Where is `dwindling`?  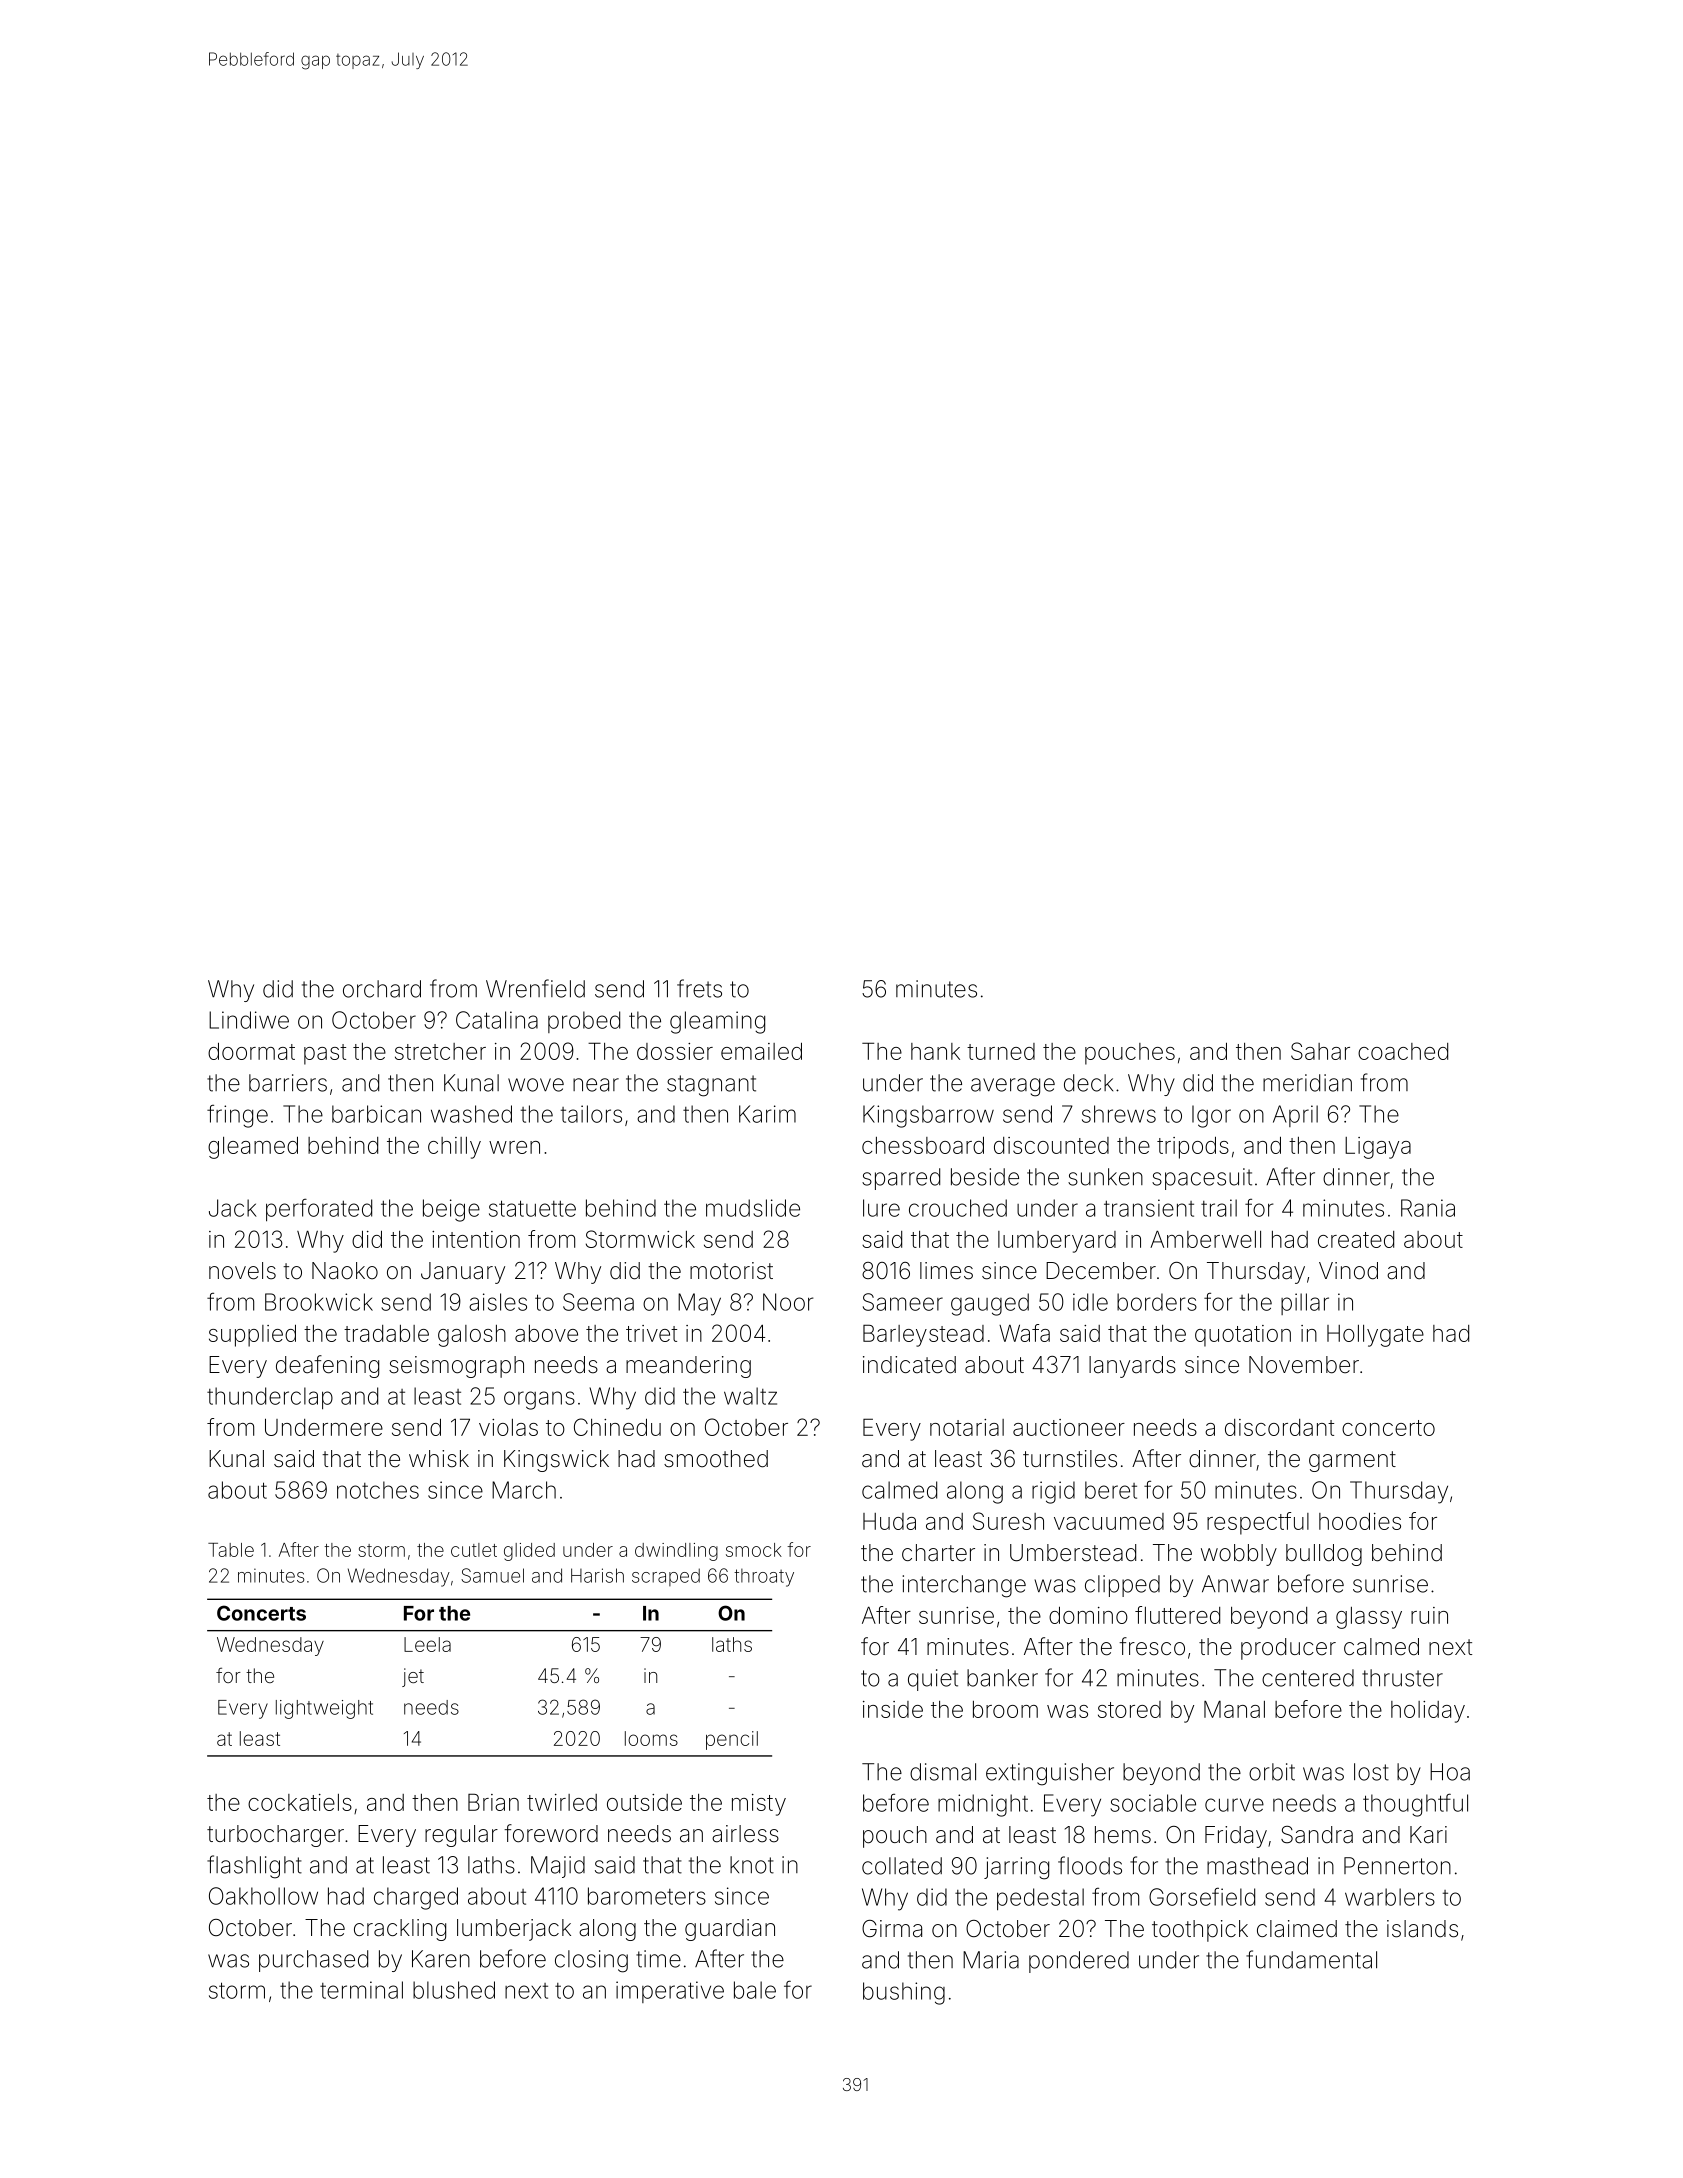
dwindling is located at coordinates (676, 1552).
